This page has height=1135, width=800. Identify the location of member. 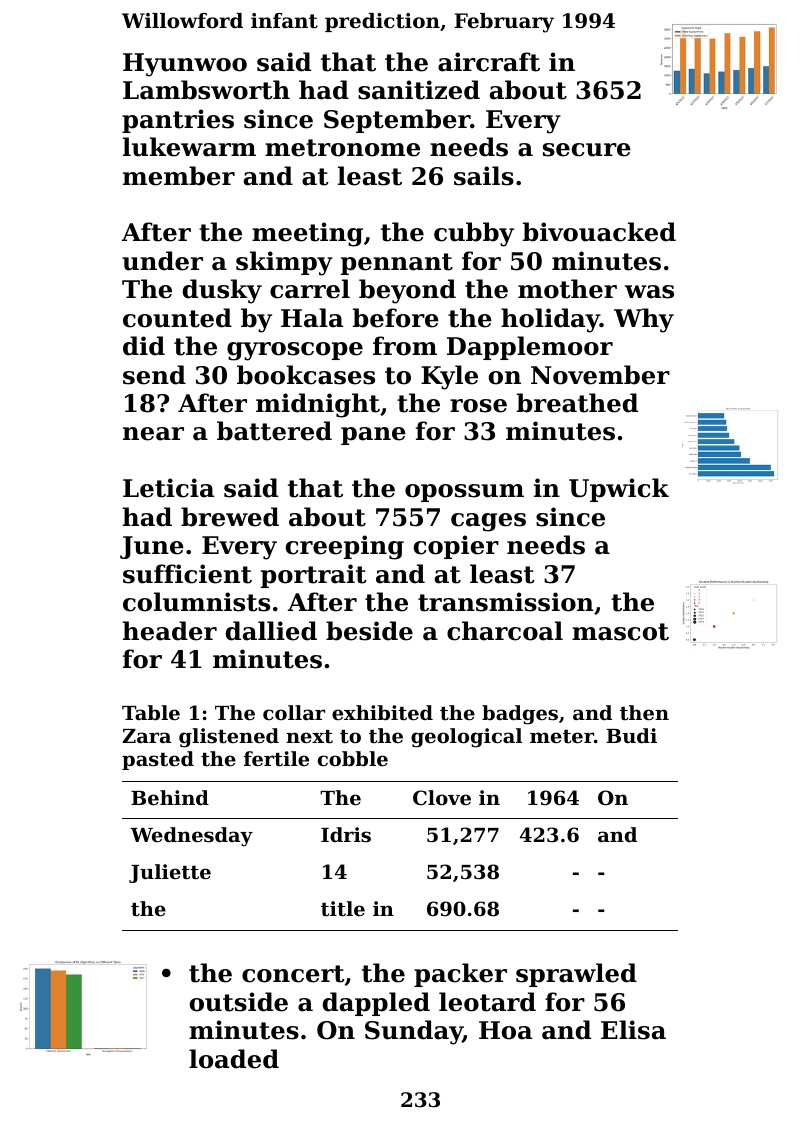
(179, 176).
